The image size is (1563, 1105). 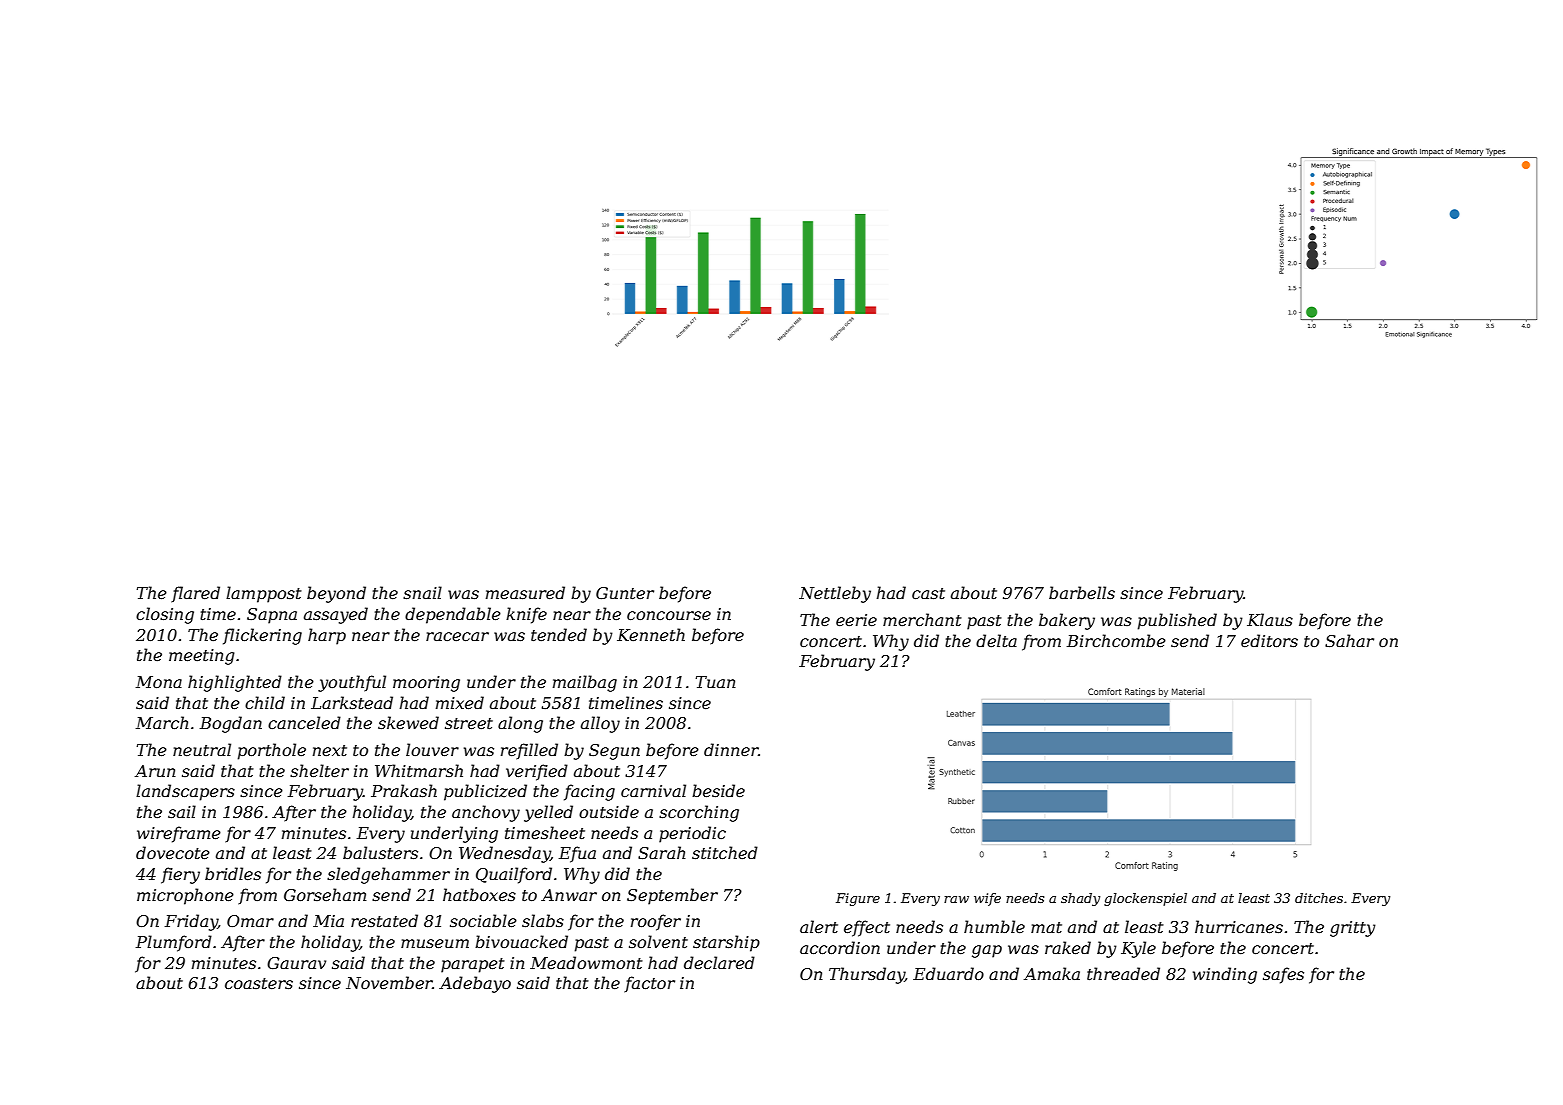 What do you see at coordinates (231, 724) in the document?
I see `Bogdan` at bounding box center [231, 724].
